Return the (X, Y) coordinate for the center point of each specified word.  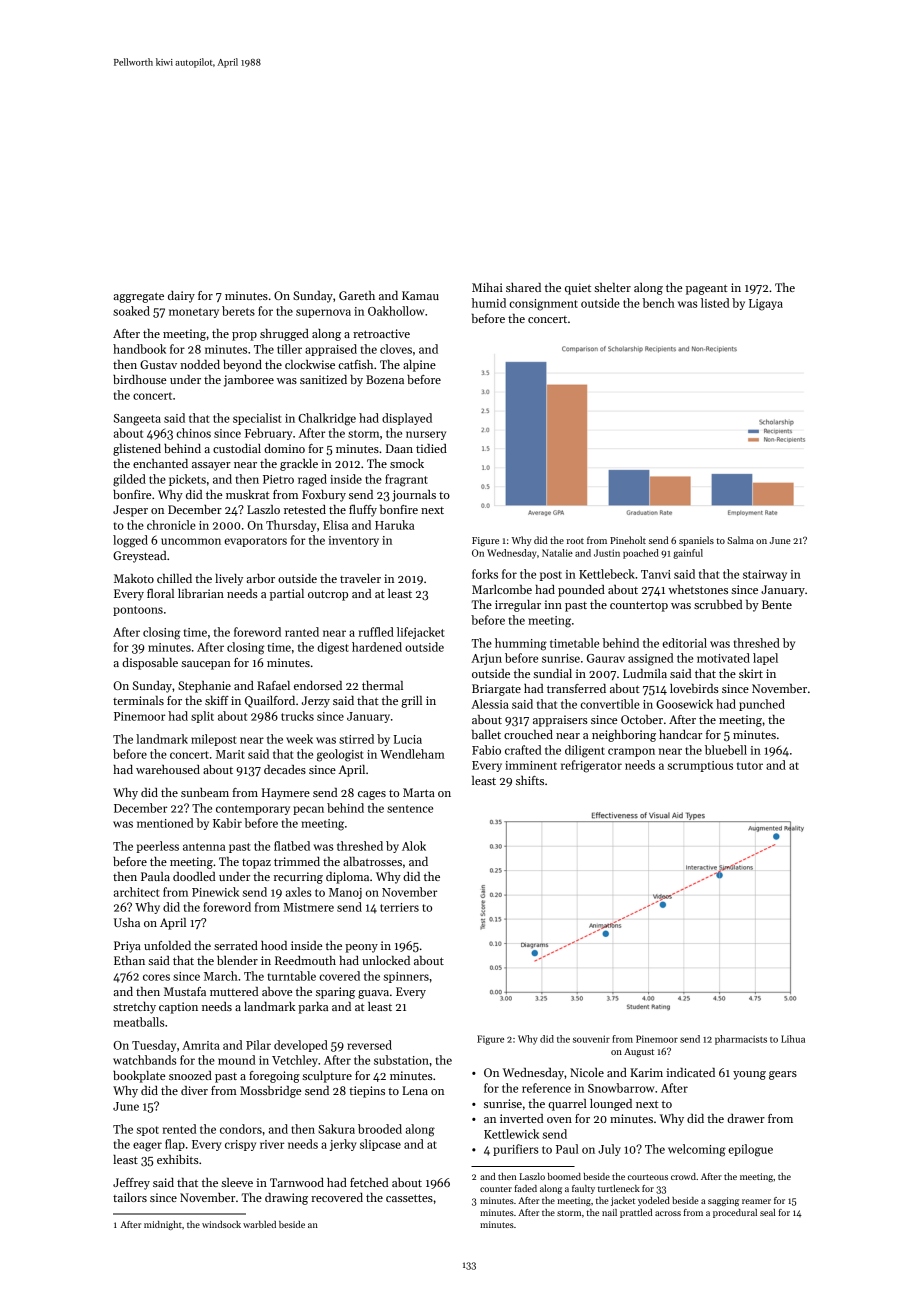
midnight (163, 1225)
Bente (777, 604)
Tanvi (656, 574)
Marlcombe (502, 589)
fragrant (406, 480)
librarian (201, 593)
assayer (211, 466)
